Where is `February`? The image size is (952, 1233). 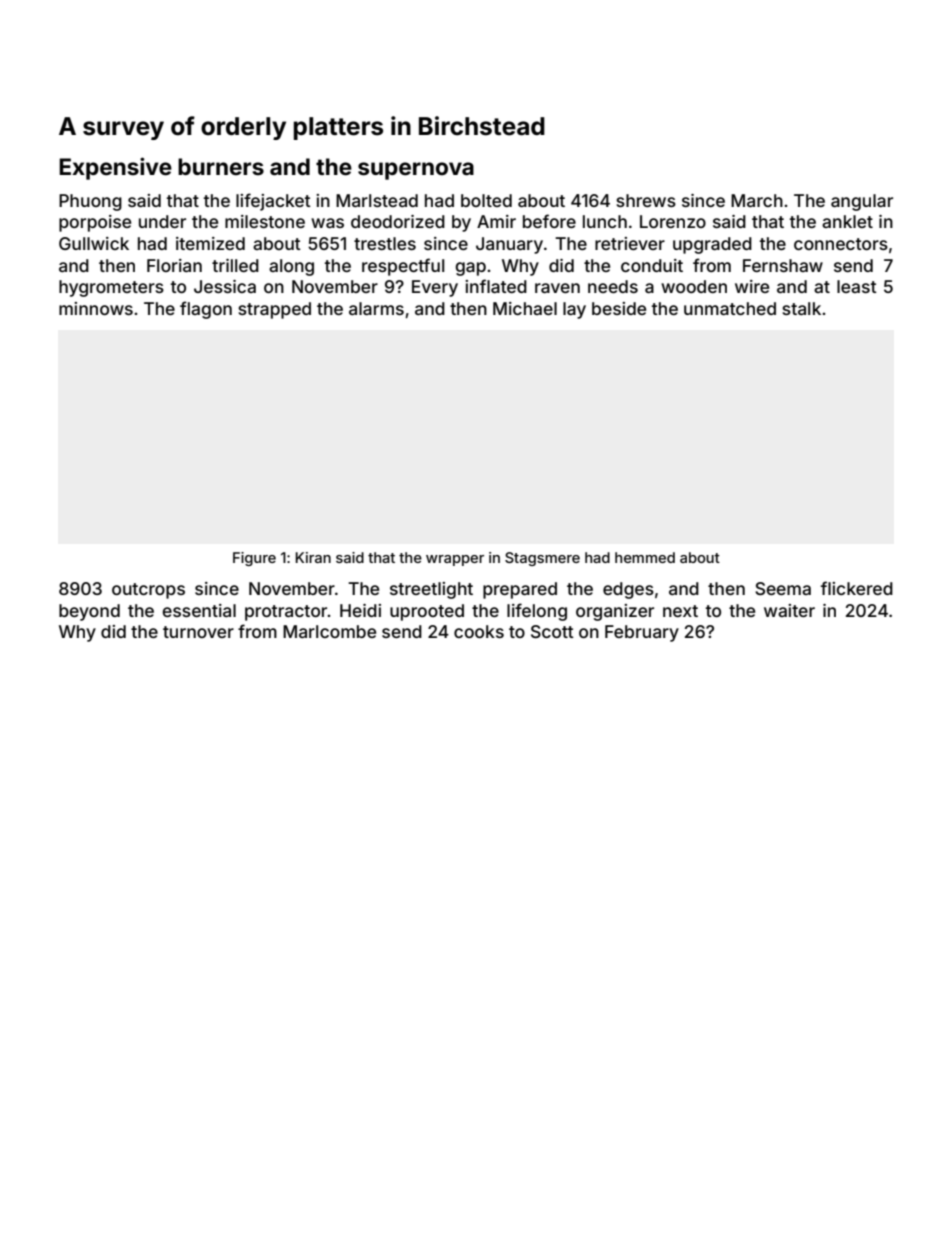
February is located at coordinates (642, 633).
